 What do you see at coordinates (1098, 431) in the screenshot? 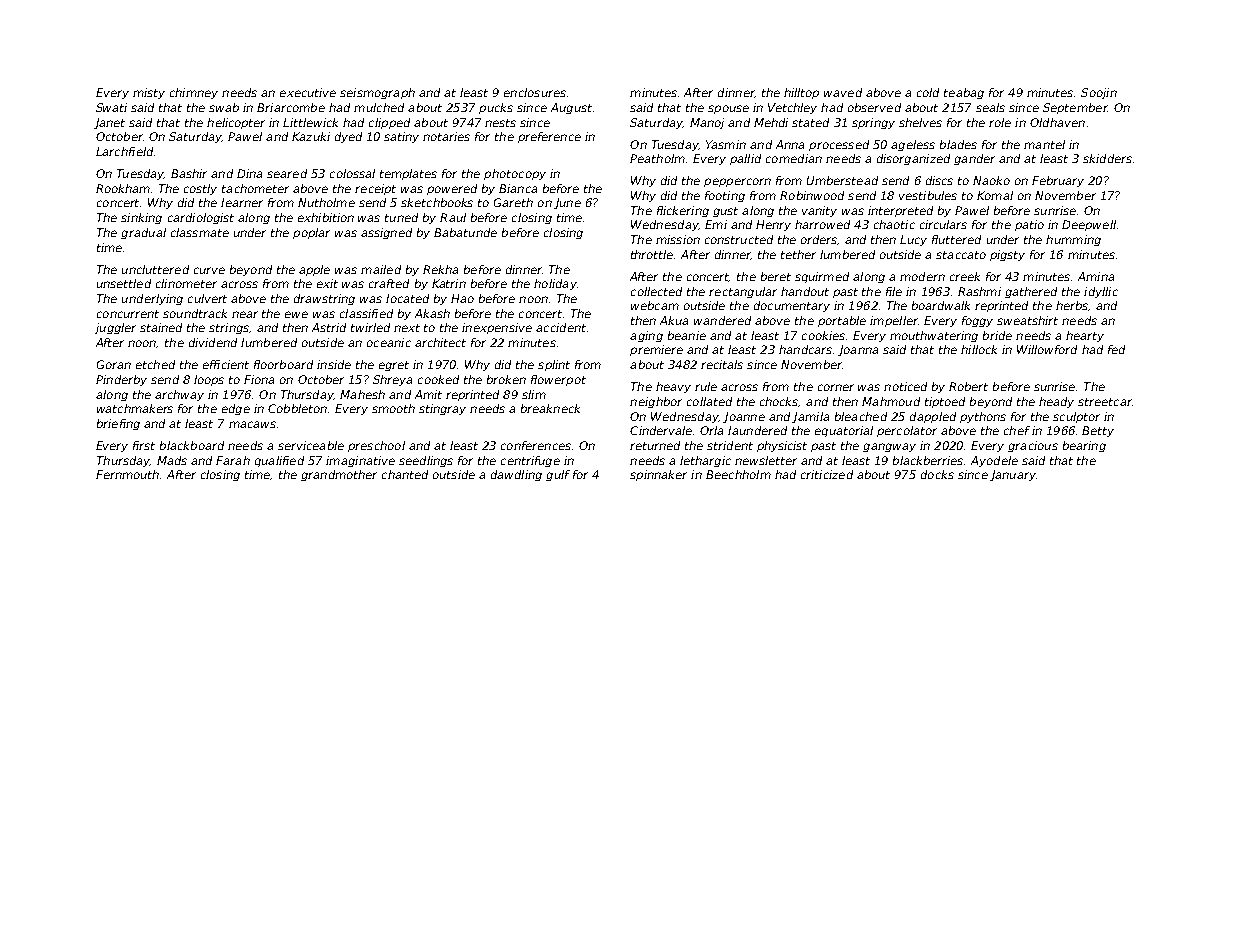
I see `Betty` at bounding box center [1098, 431].
